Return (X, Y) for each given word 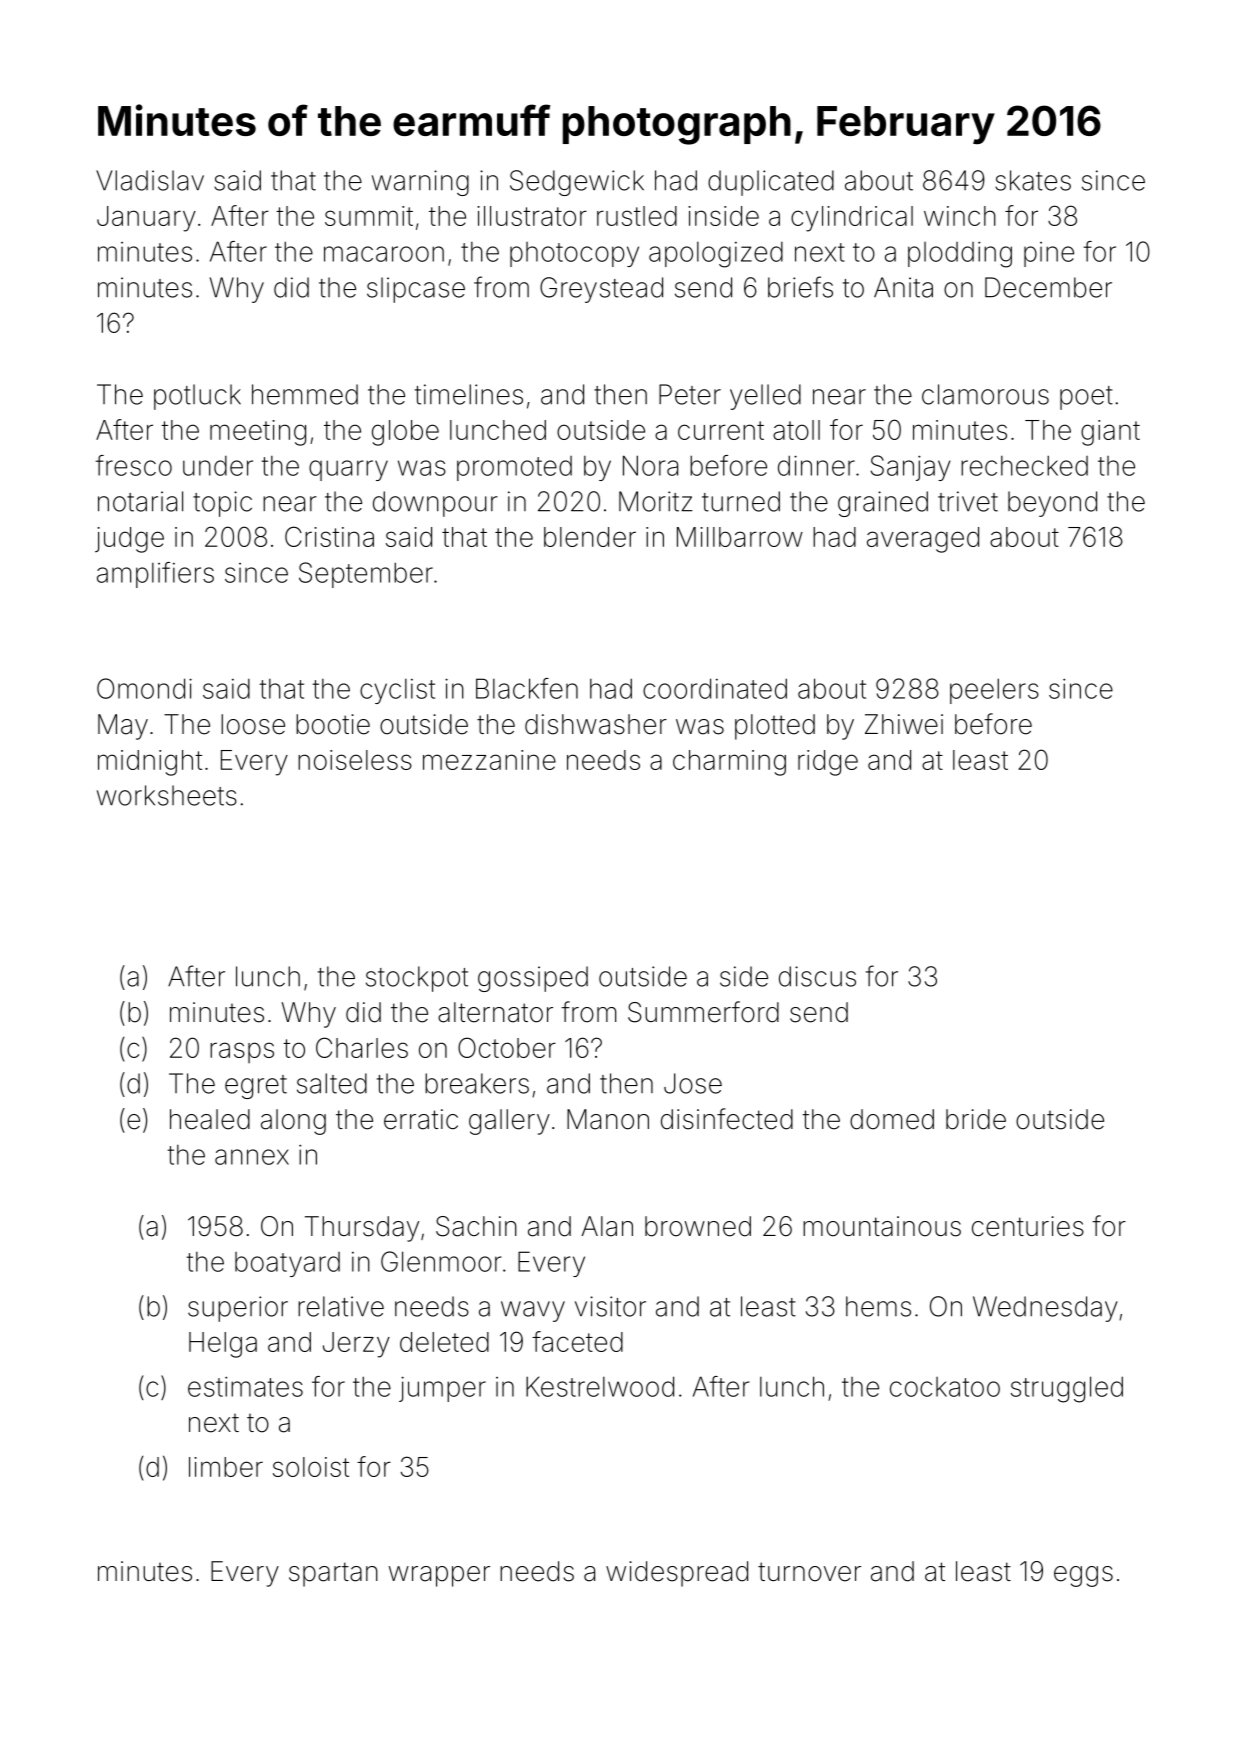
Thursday (362, 1229)
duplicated (771, 183)
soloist (311, 1467)
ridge (828, 763)
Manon (608, 1119)
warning (420, 183)
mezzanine (489, 760)
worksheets (167, 795)
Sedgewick (577, 183)
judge (129, 540)
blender (590, 537)
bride (976, 1119)
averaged (923, 540)
